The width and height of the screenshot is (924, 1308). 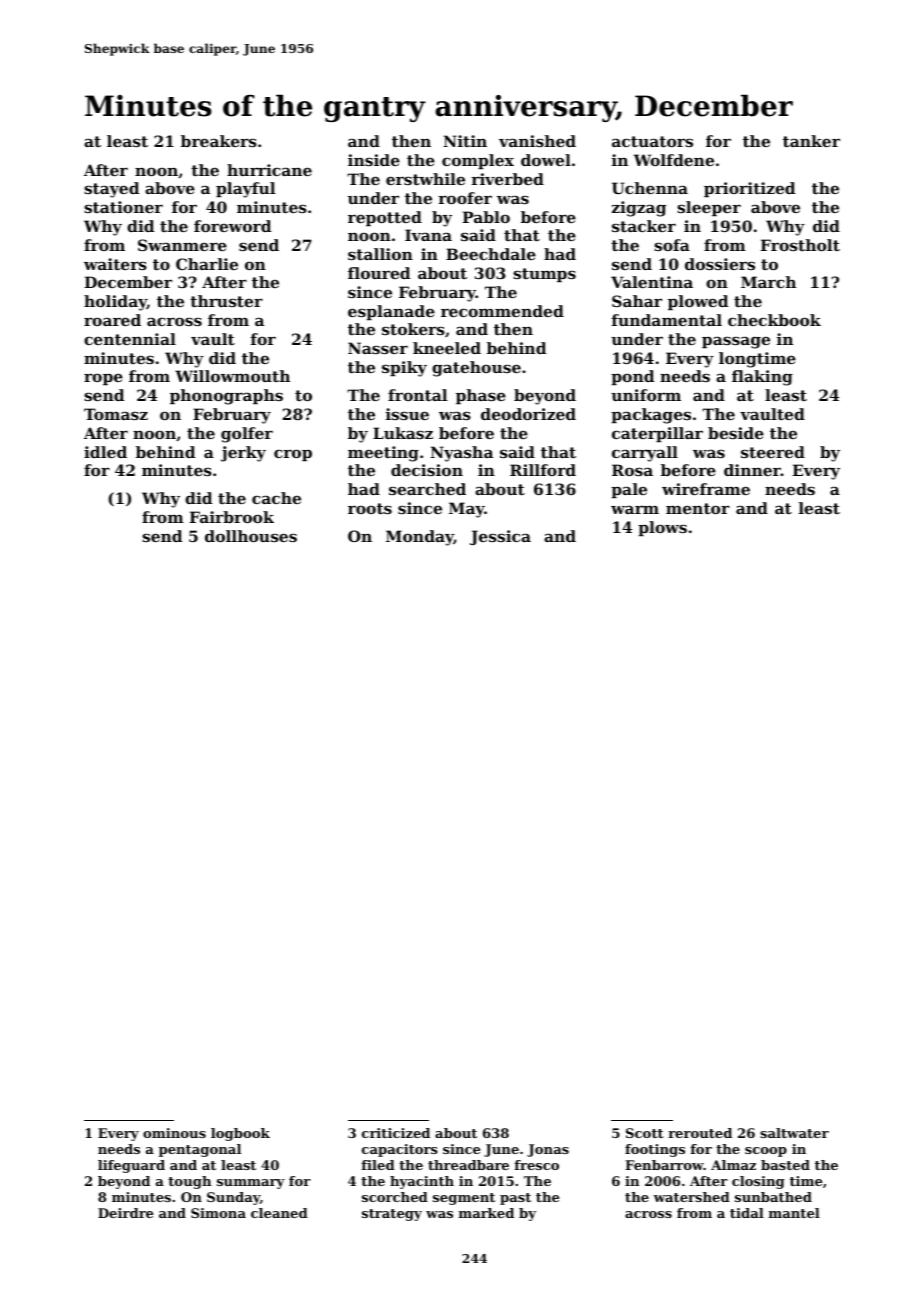 I want to click on Deirdre, so click(x=125, y=1213).
